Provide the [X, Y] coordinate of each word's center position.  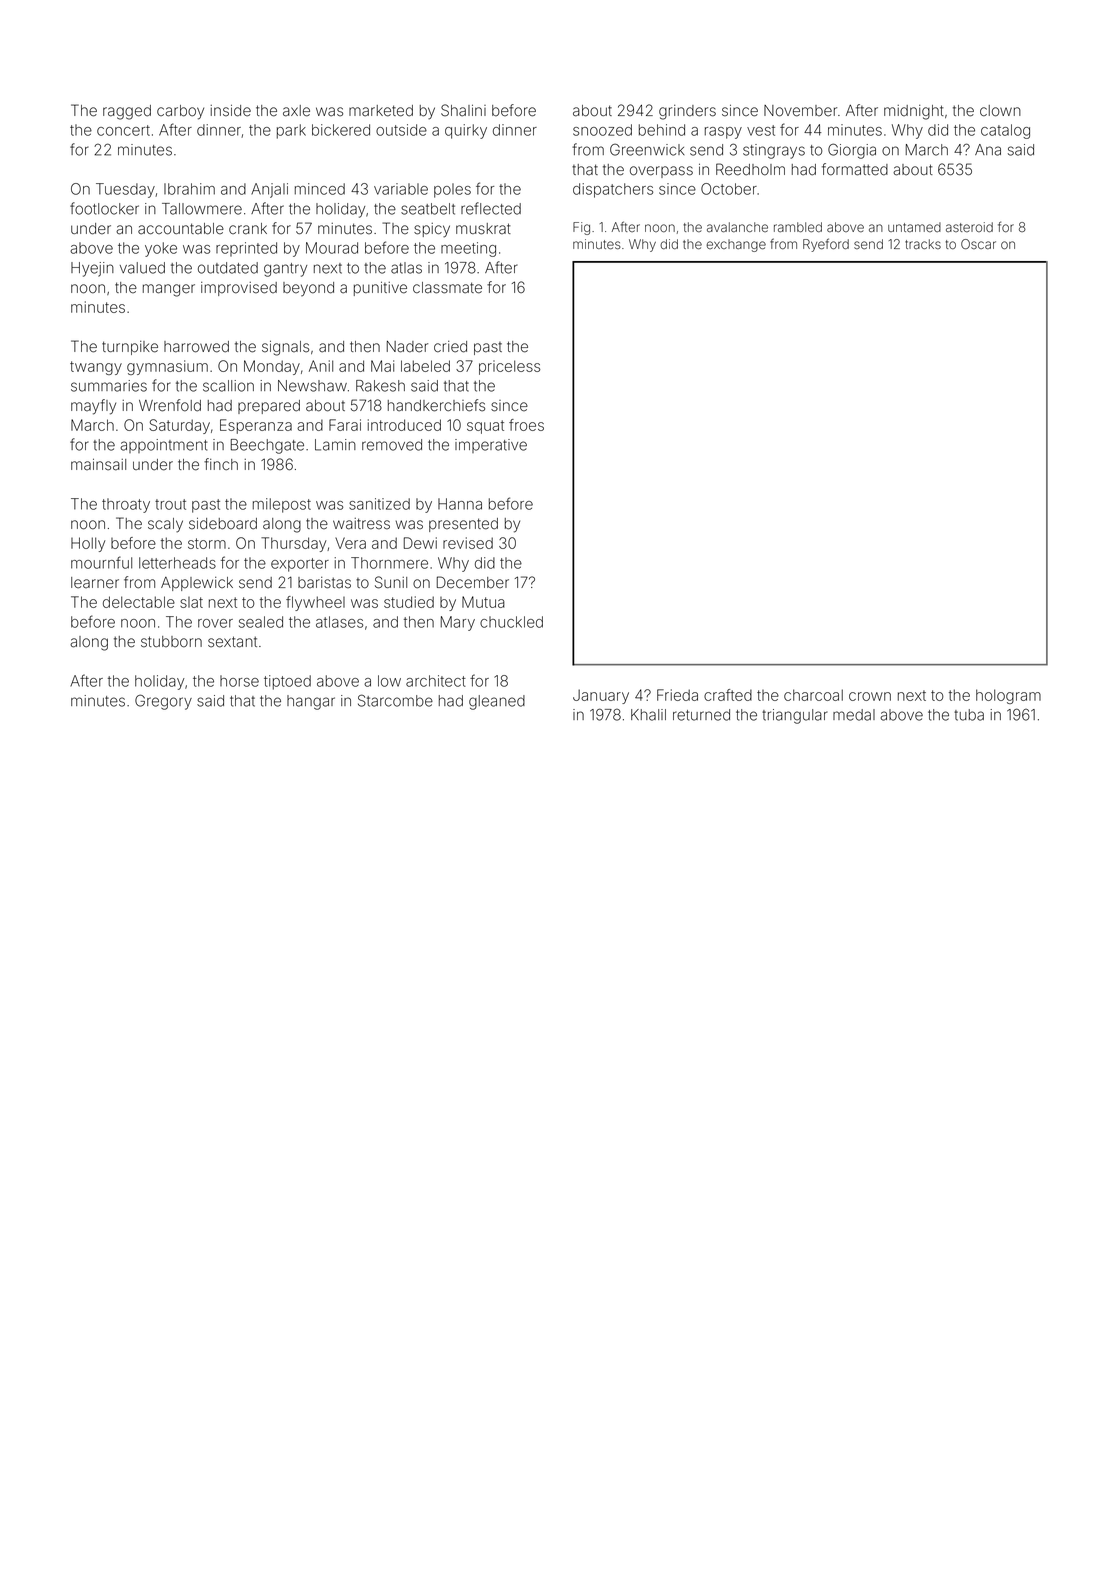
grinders [687, 112]
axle [296, 111]
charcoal [813, 695]
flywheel [315, 603]
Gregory [163, 702]
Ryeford [826, 245]
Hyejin [92, 269]
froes [526, 425]
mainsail [98, 465]
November [800, 111]
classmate [447, 288]
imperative [491, 446]
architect [436, 681]
